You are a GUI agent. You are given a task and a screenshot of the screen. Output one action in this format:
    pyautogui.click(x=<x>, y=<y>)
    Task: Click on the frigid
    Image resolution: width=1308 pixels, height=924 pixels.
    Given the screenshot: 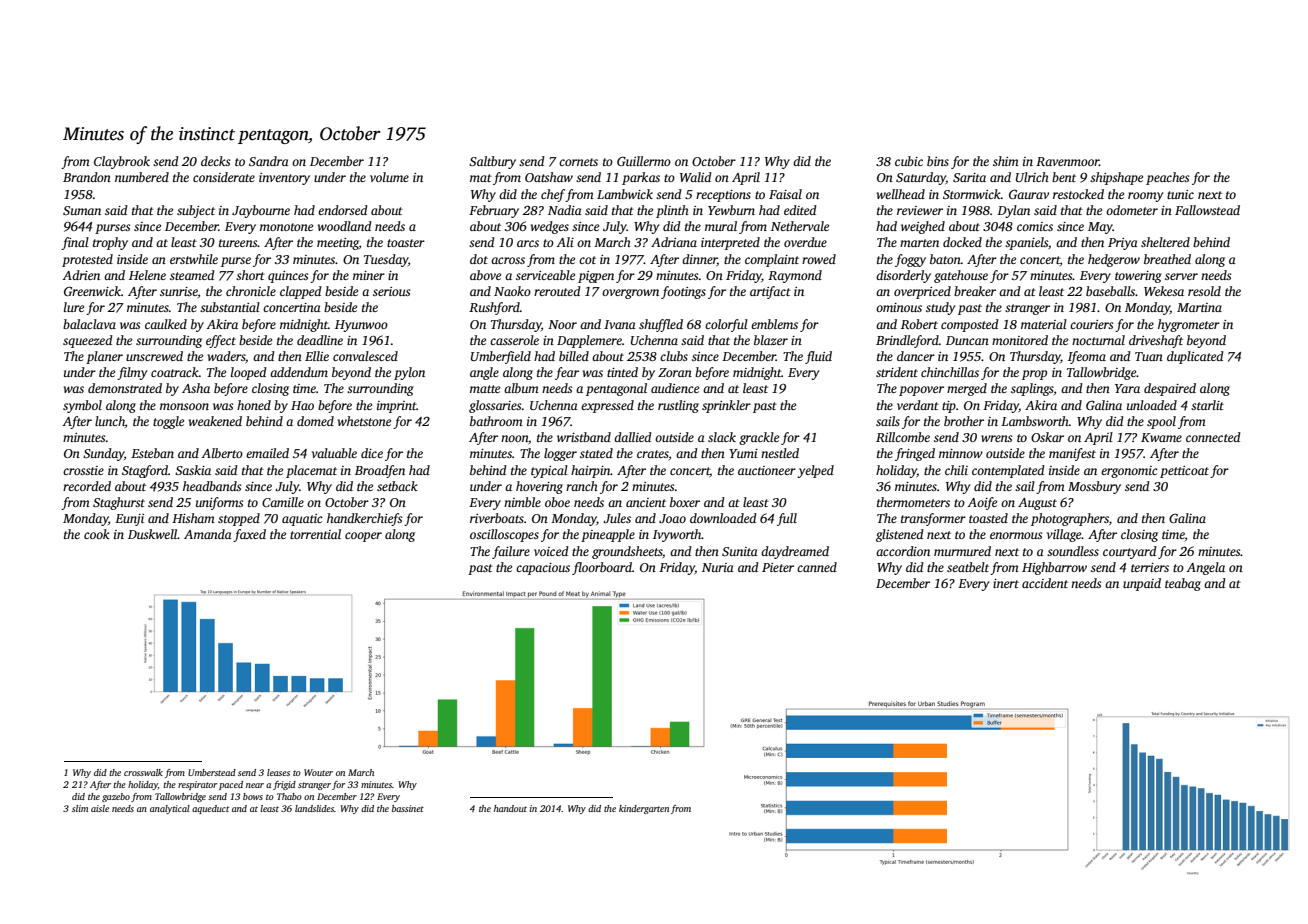 What is the action you would take?
    pyautogui.click(x=284, y=785)
